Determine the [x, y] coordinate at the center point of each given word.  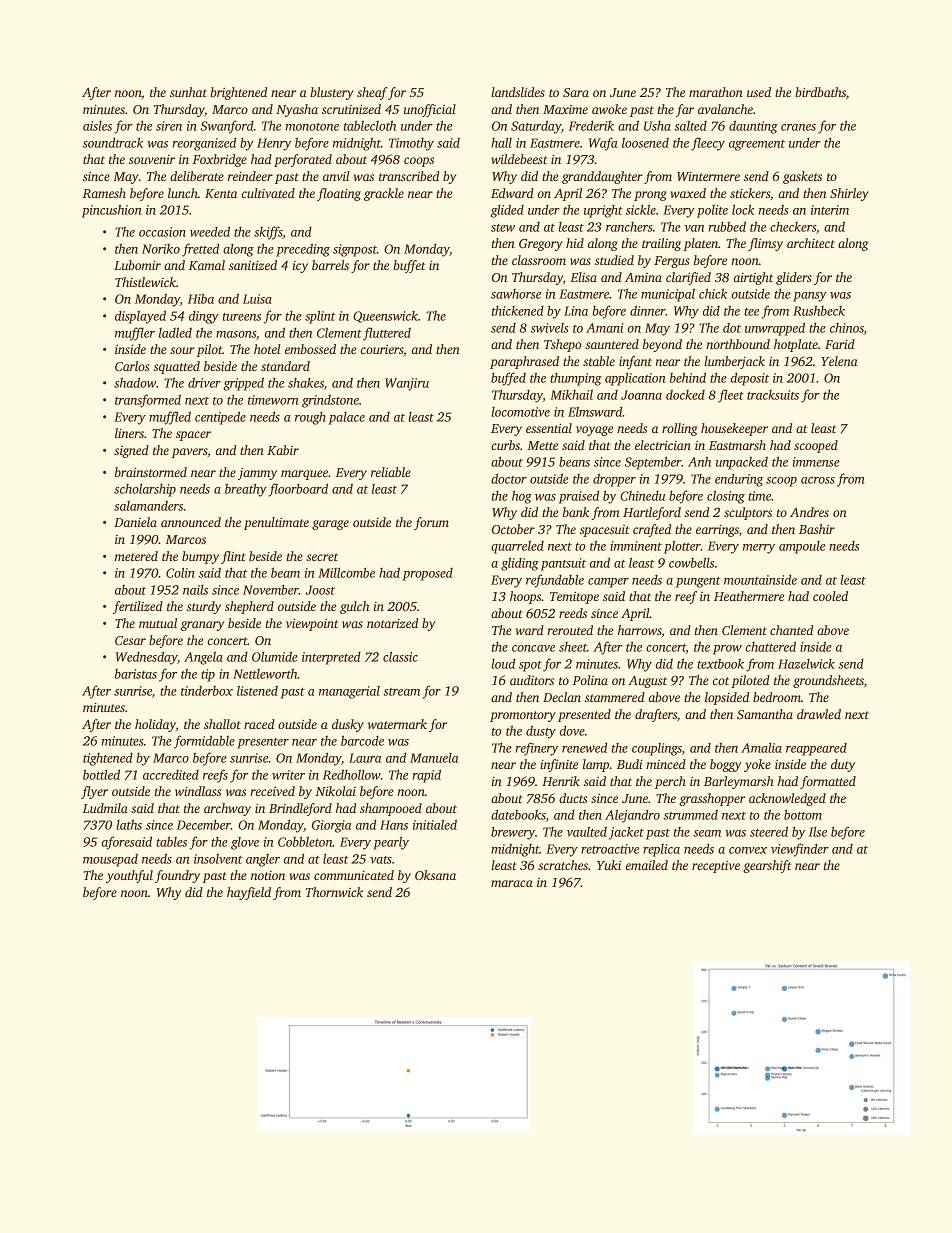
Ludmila [105, 808]
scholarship [145, 490]
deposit [750, 379]
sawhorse [516, 294]
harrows [640, 630]
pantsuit [563, 564]
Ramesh [104, 193]
